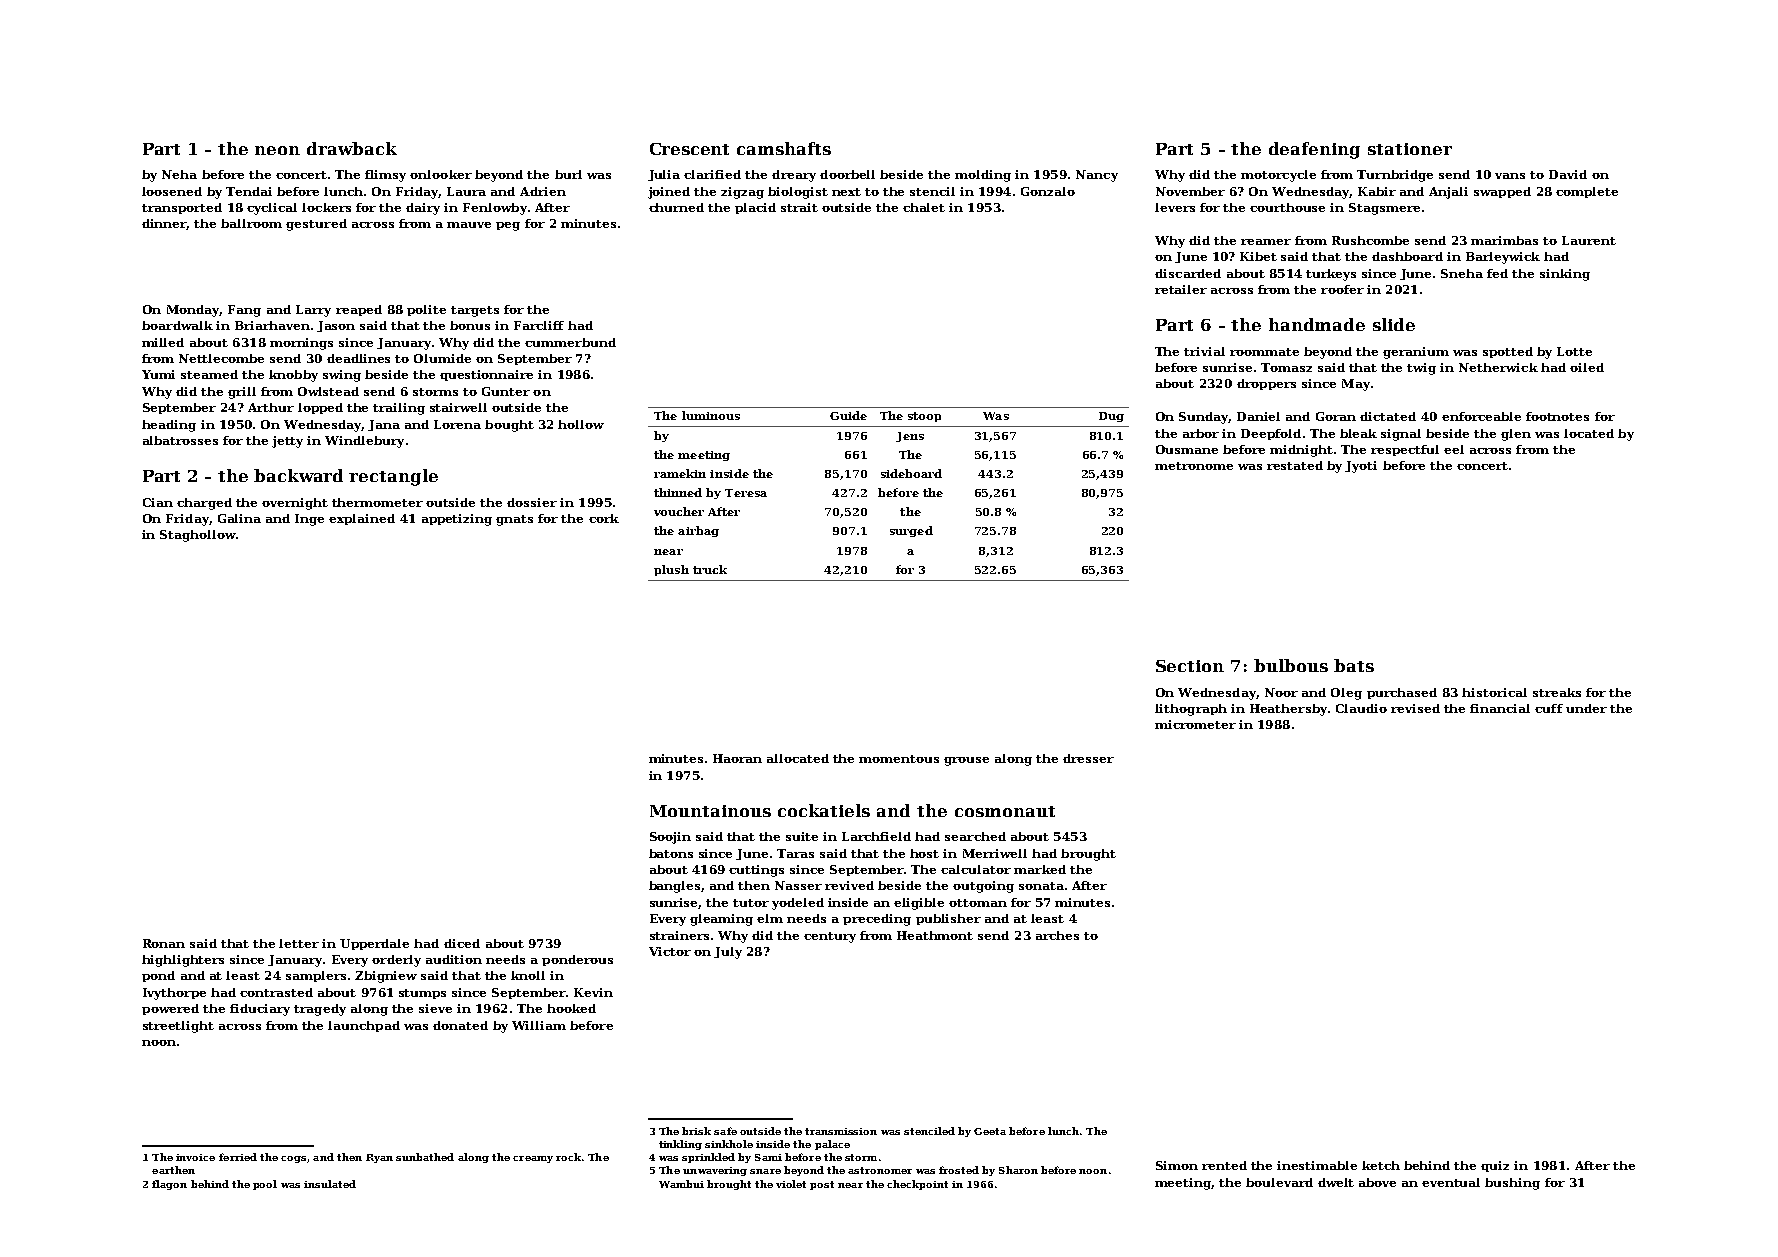 This page has width=1778, height=1257. What do you see at coordinates (1568, 174) in the page?
I see `David` at bounding box center [1568, 174].
